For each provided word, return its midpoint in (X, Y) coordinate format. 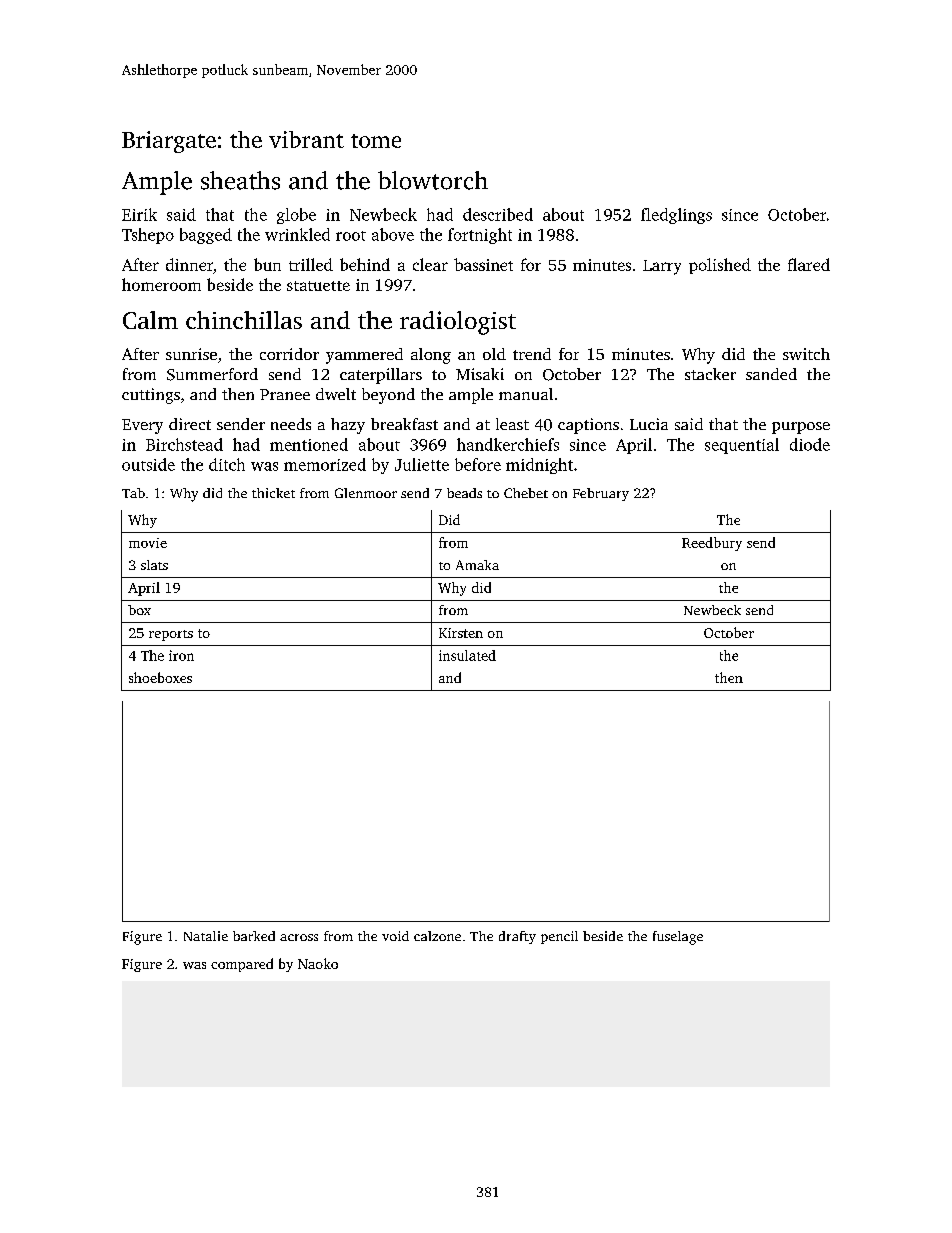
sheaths (240, 180)
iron (181, 655)
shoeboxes (160, 677)
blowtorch (433, 180)
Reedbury (712, 544)
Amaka (477, 565)
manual (526, 394)
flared (809, 264)
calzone (437, 936)
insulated (467, 655)
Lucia (649, 424)
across (299, 937)
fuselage (678, 938)
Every (142, 426)
